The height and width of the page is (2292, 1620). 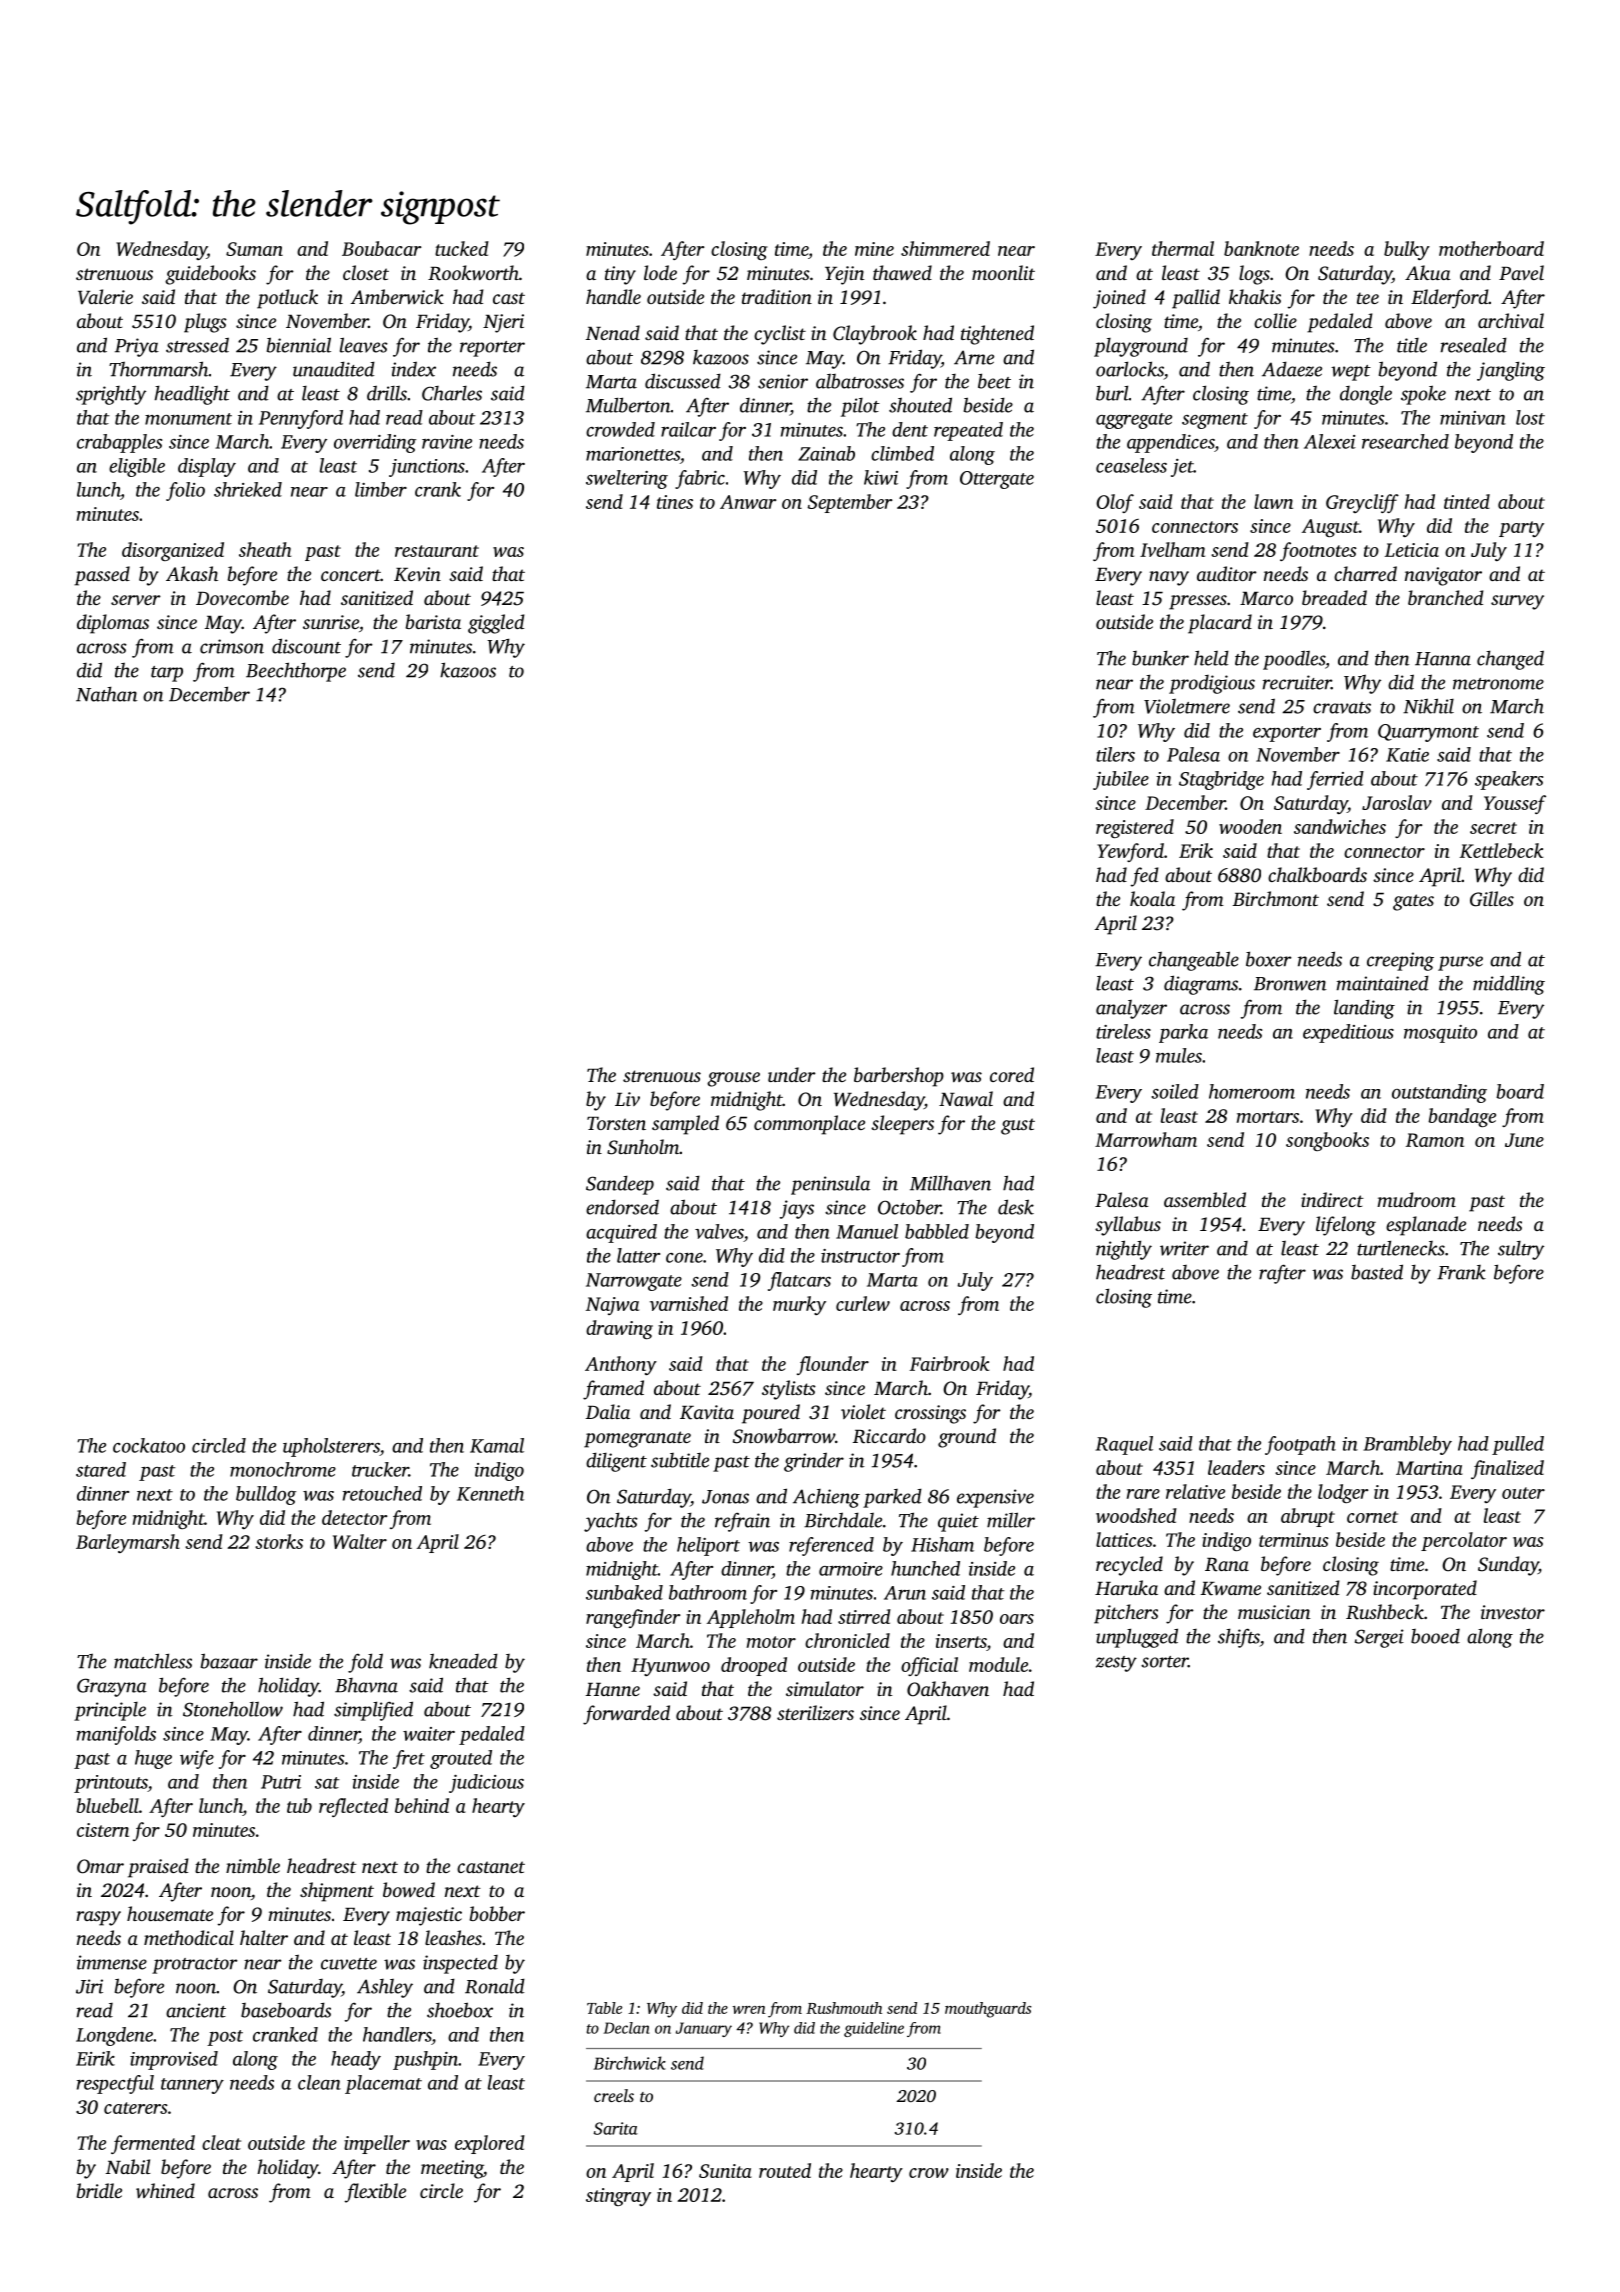 I want to click on party, so click(x=1521, y=529).
